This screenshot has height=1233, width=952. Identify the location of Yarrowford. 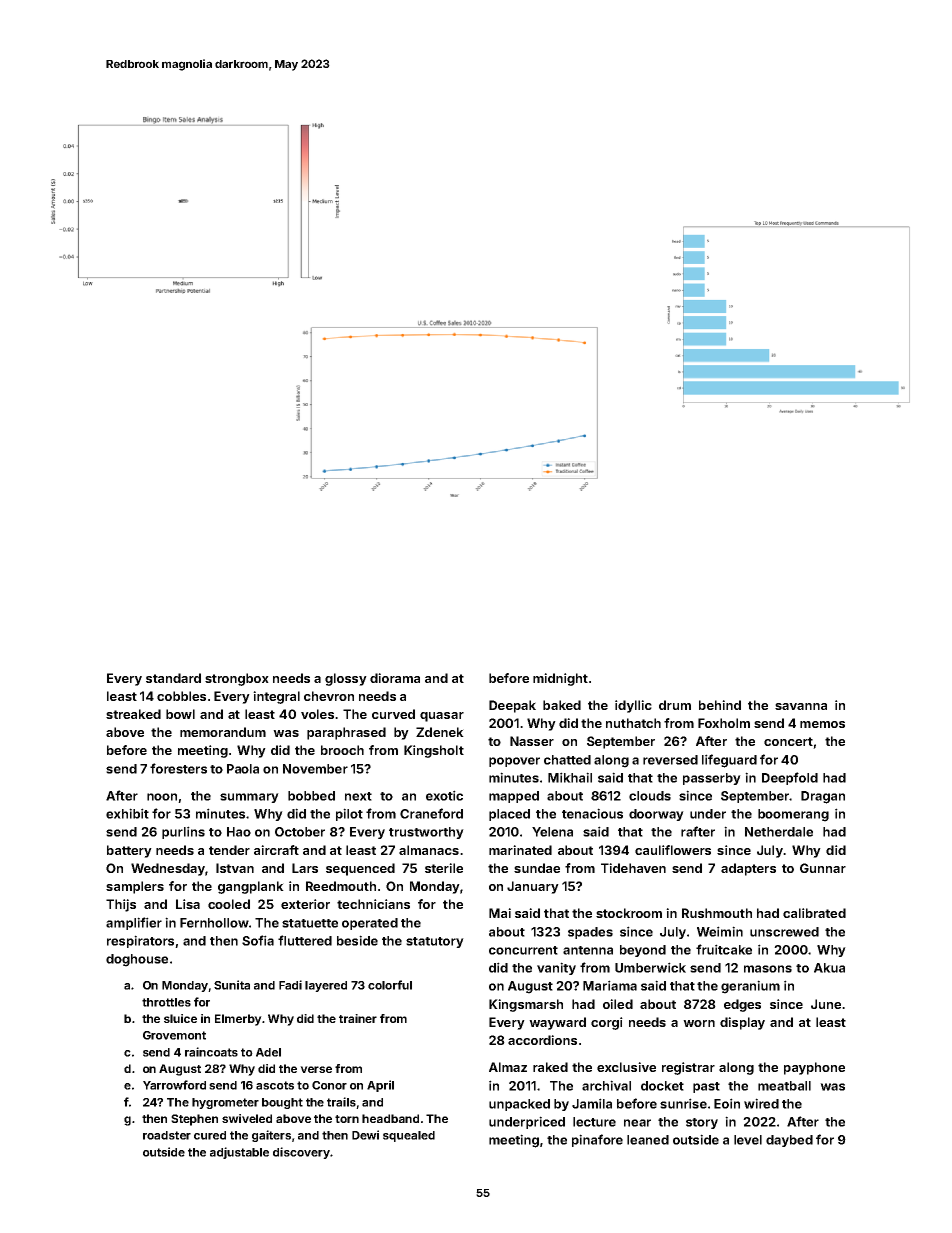
(174, 1085).
